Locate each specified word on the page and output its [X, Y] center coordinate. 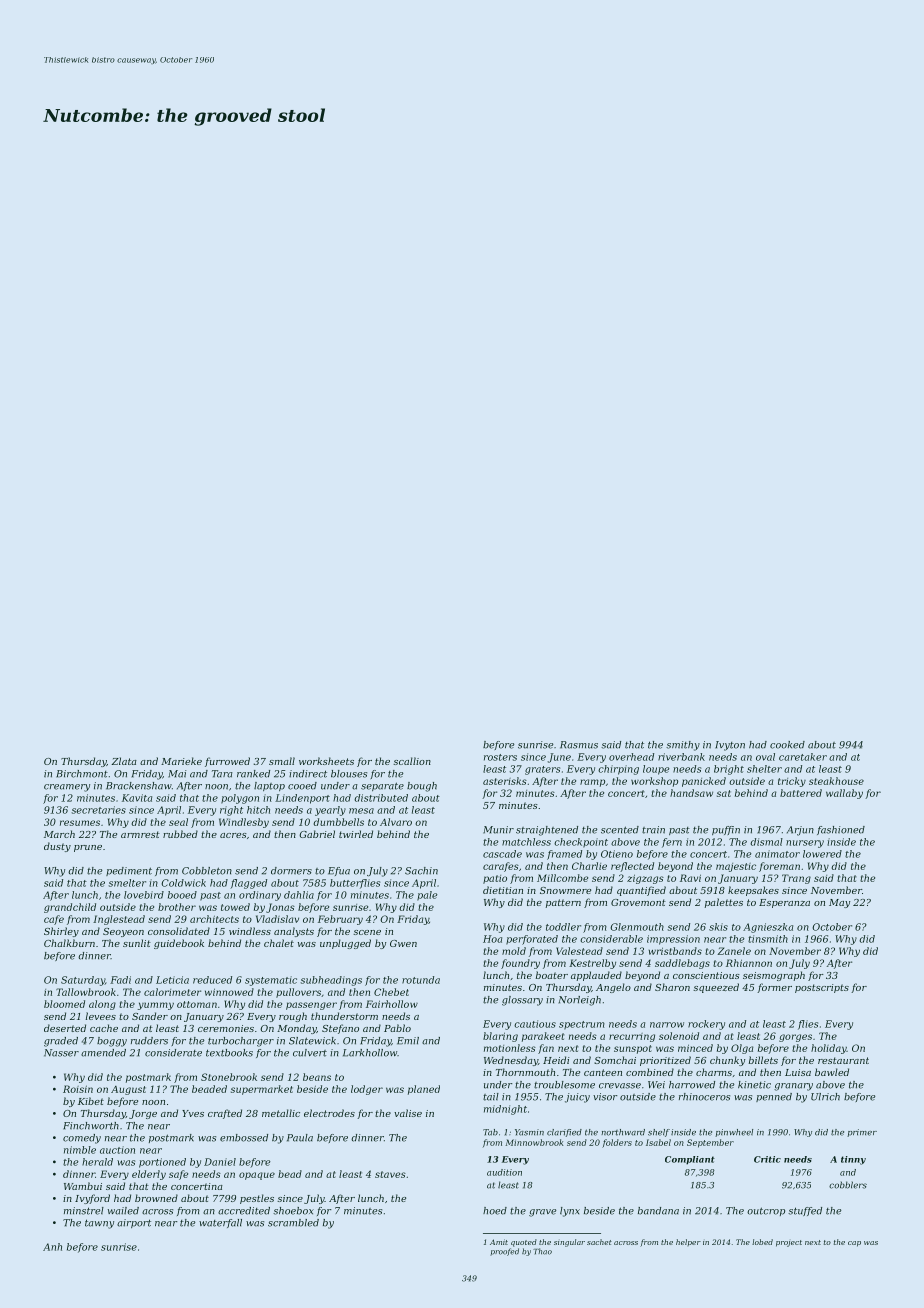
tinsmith [768, 939]
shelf [659, 1133]
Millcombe [562, 878]
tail [491, 1097]
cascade [502, 854]
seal [178, 822]
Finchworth [91, 1126]
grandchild [70, 908]
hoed [495, 1211]
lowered [822, 854]
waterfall [220, 1223]
